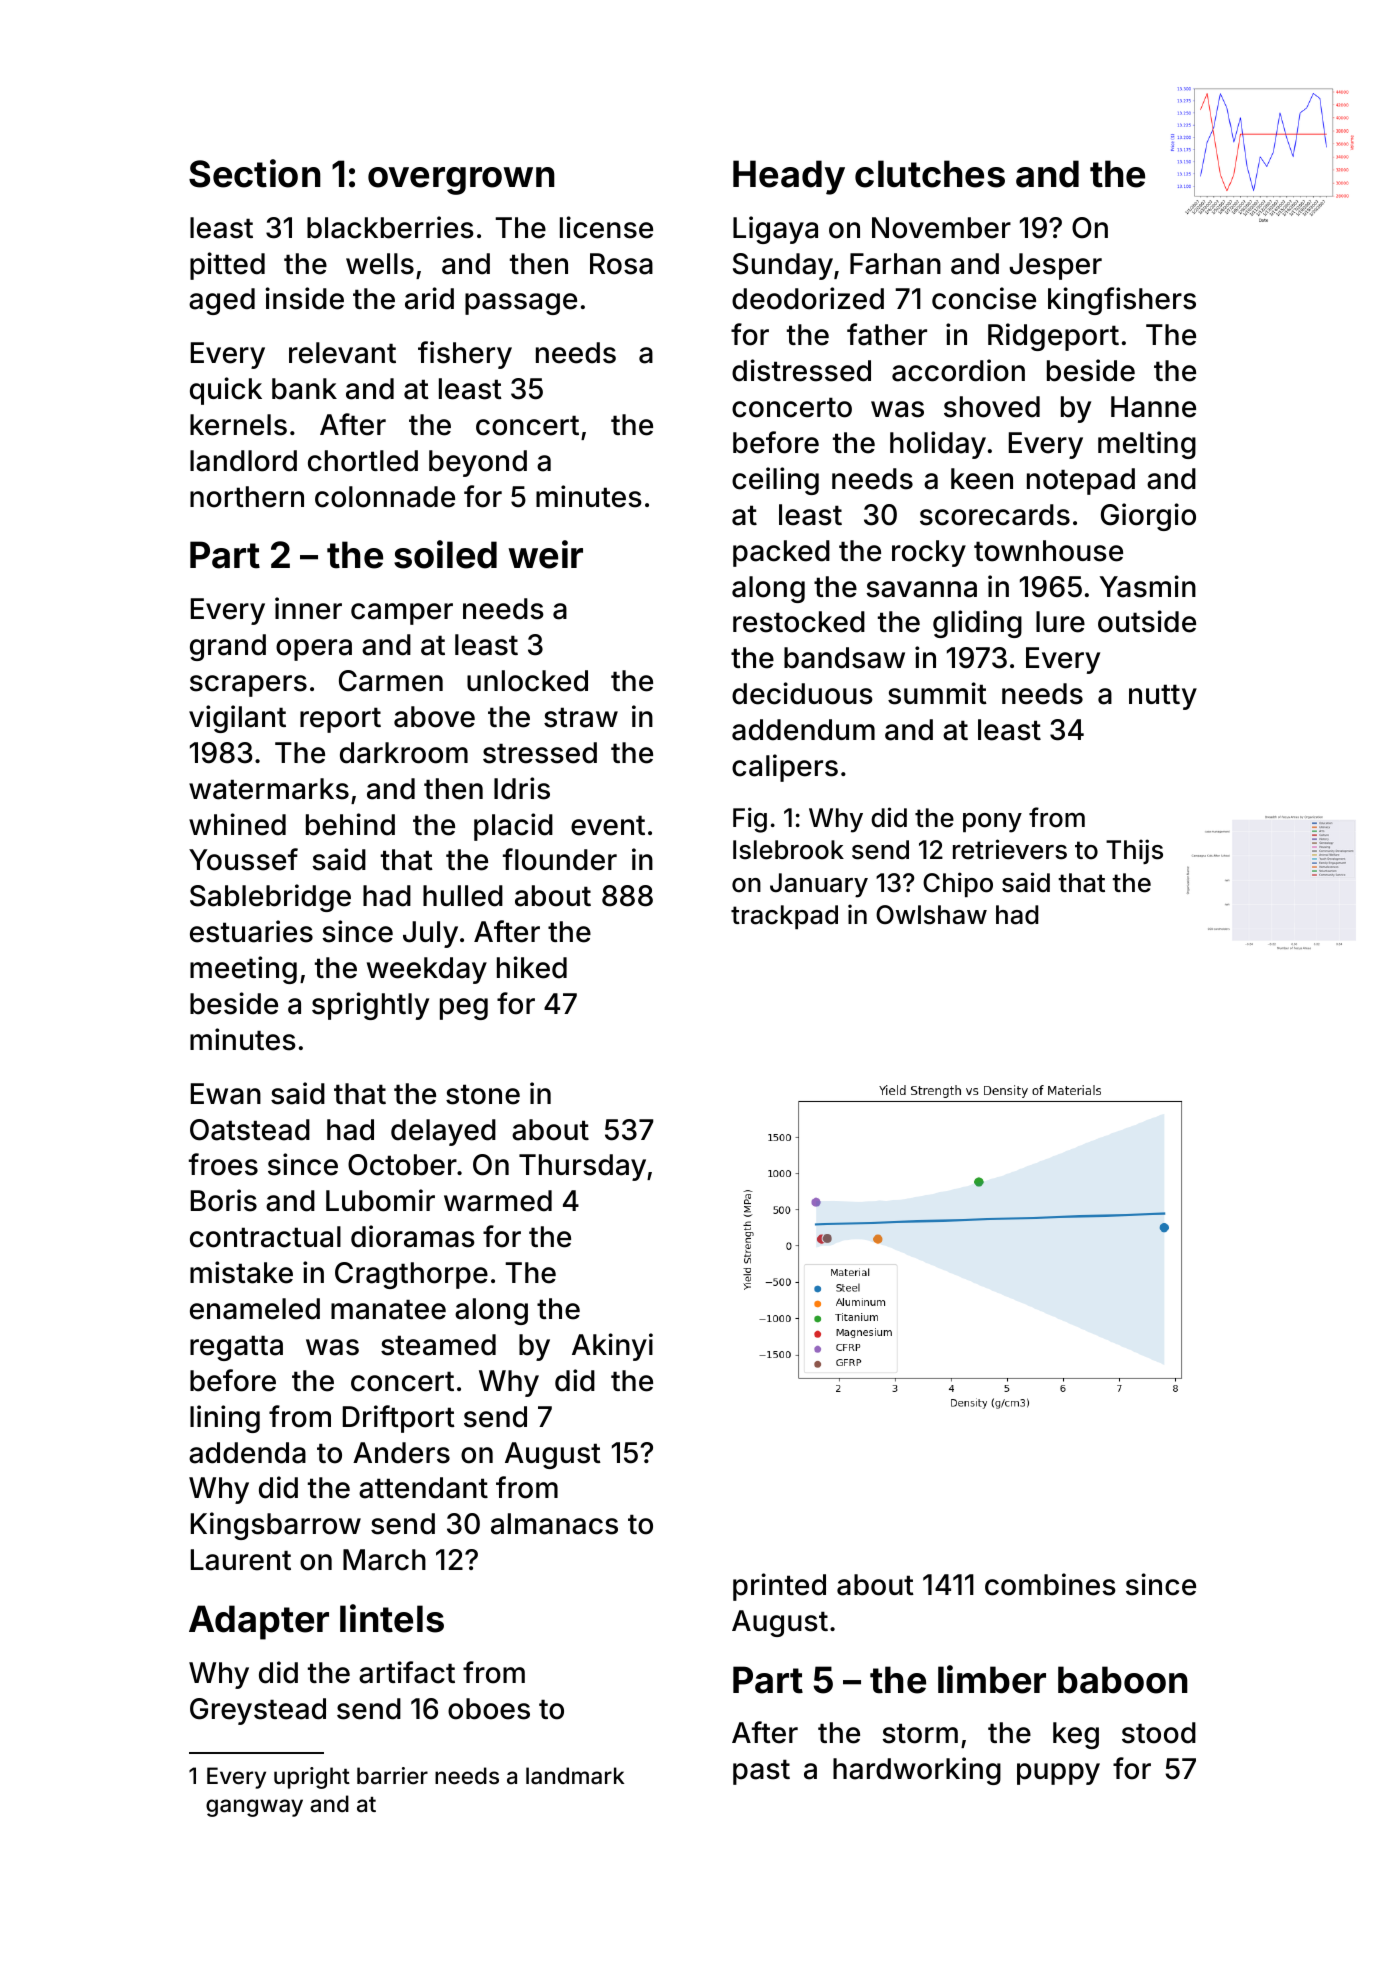 The width and height of the screenshot is (1386, 1969). I want to click on hardworking, so click(917, 1771).
